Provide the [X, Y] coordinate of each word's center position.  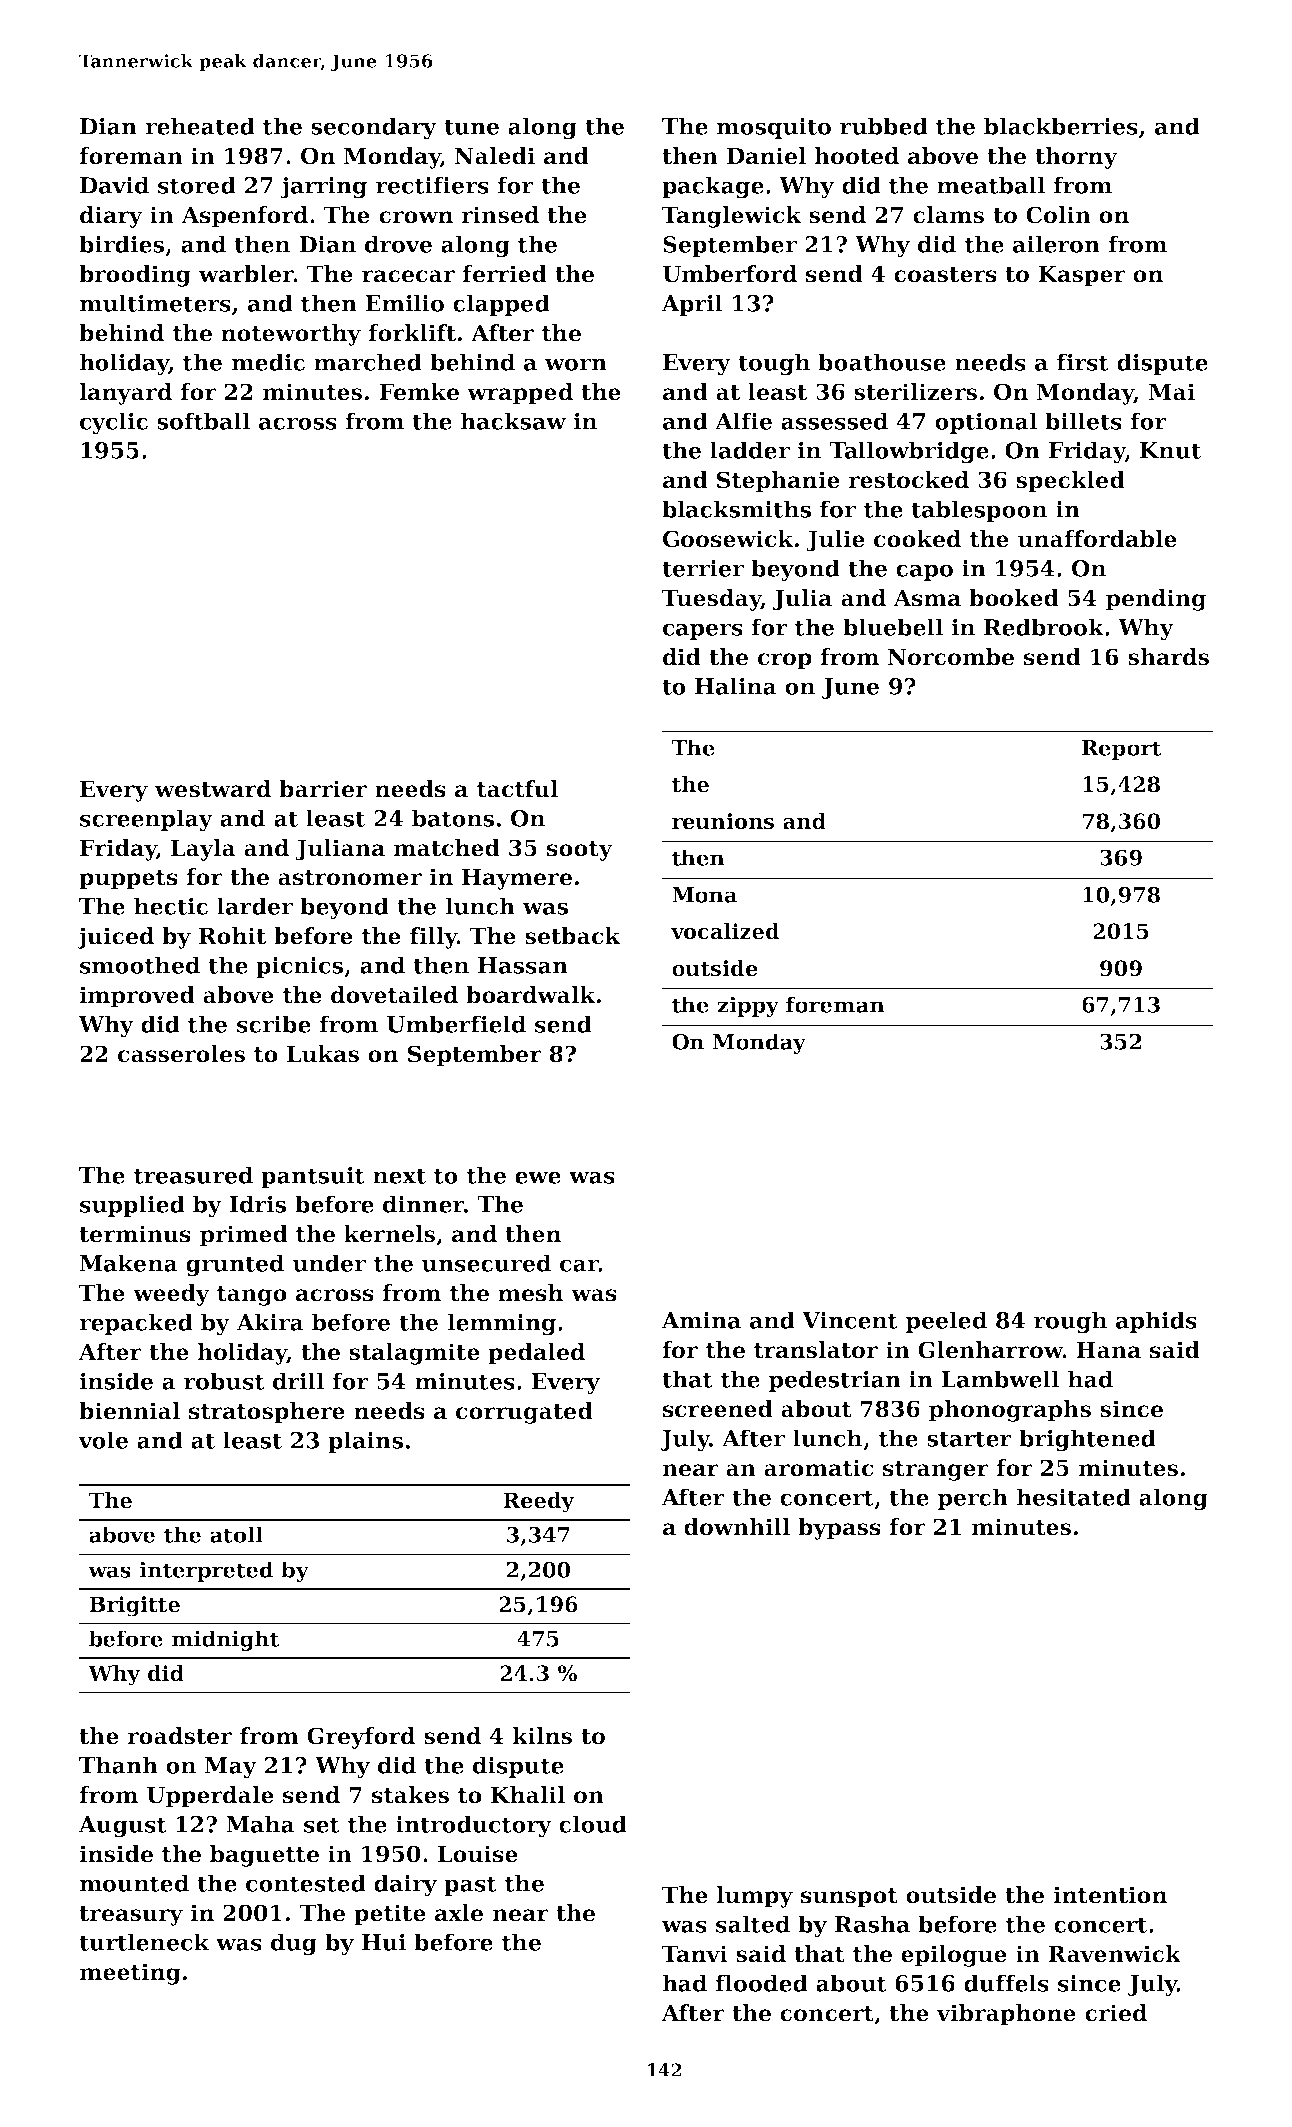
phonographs [1010, 1411]
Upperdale [210, 1797]
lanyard [126, 394]
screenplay [146, 820]
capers [703, 631]
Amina [701, 1320]
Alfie [743, 421]
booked [1014, 598]
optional [986, 423]
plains [365, 1442]
